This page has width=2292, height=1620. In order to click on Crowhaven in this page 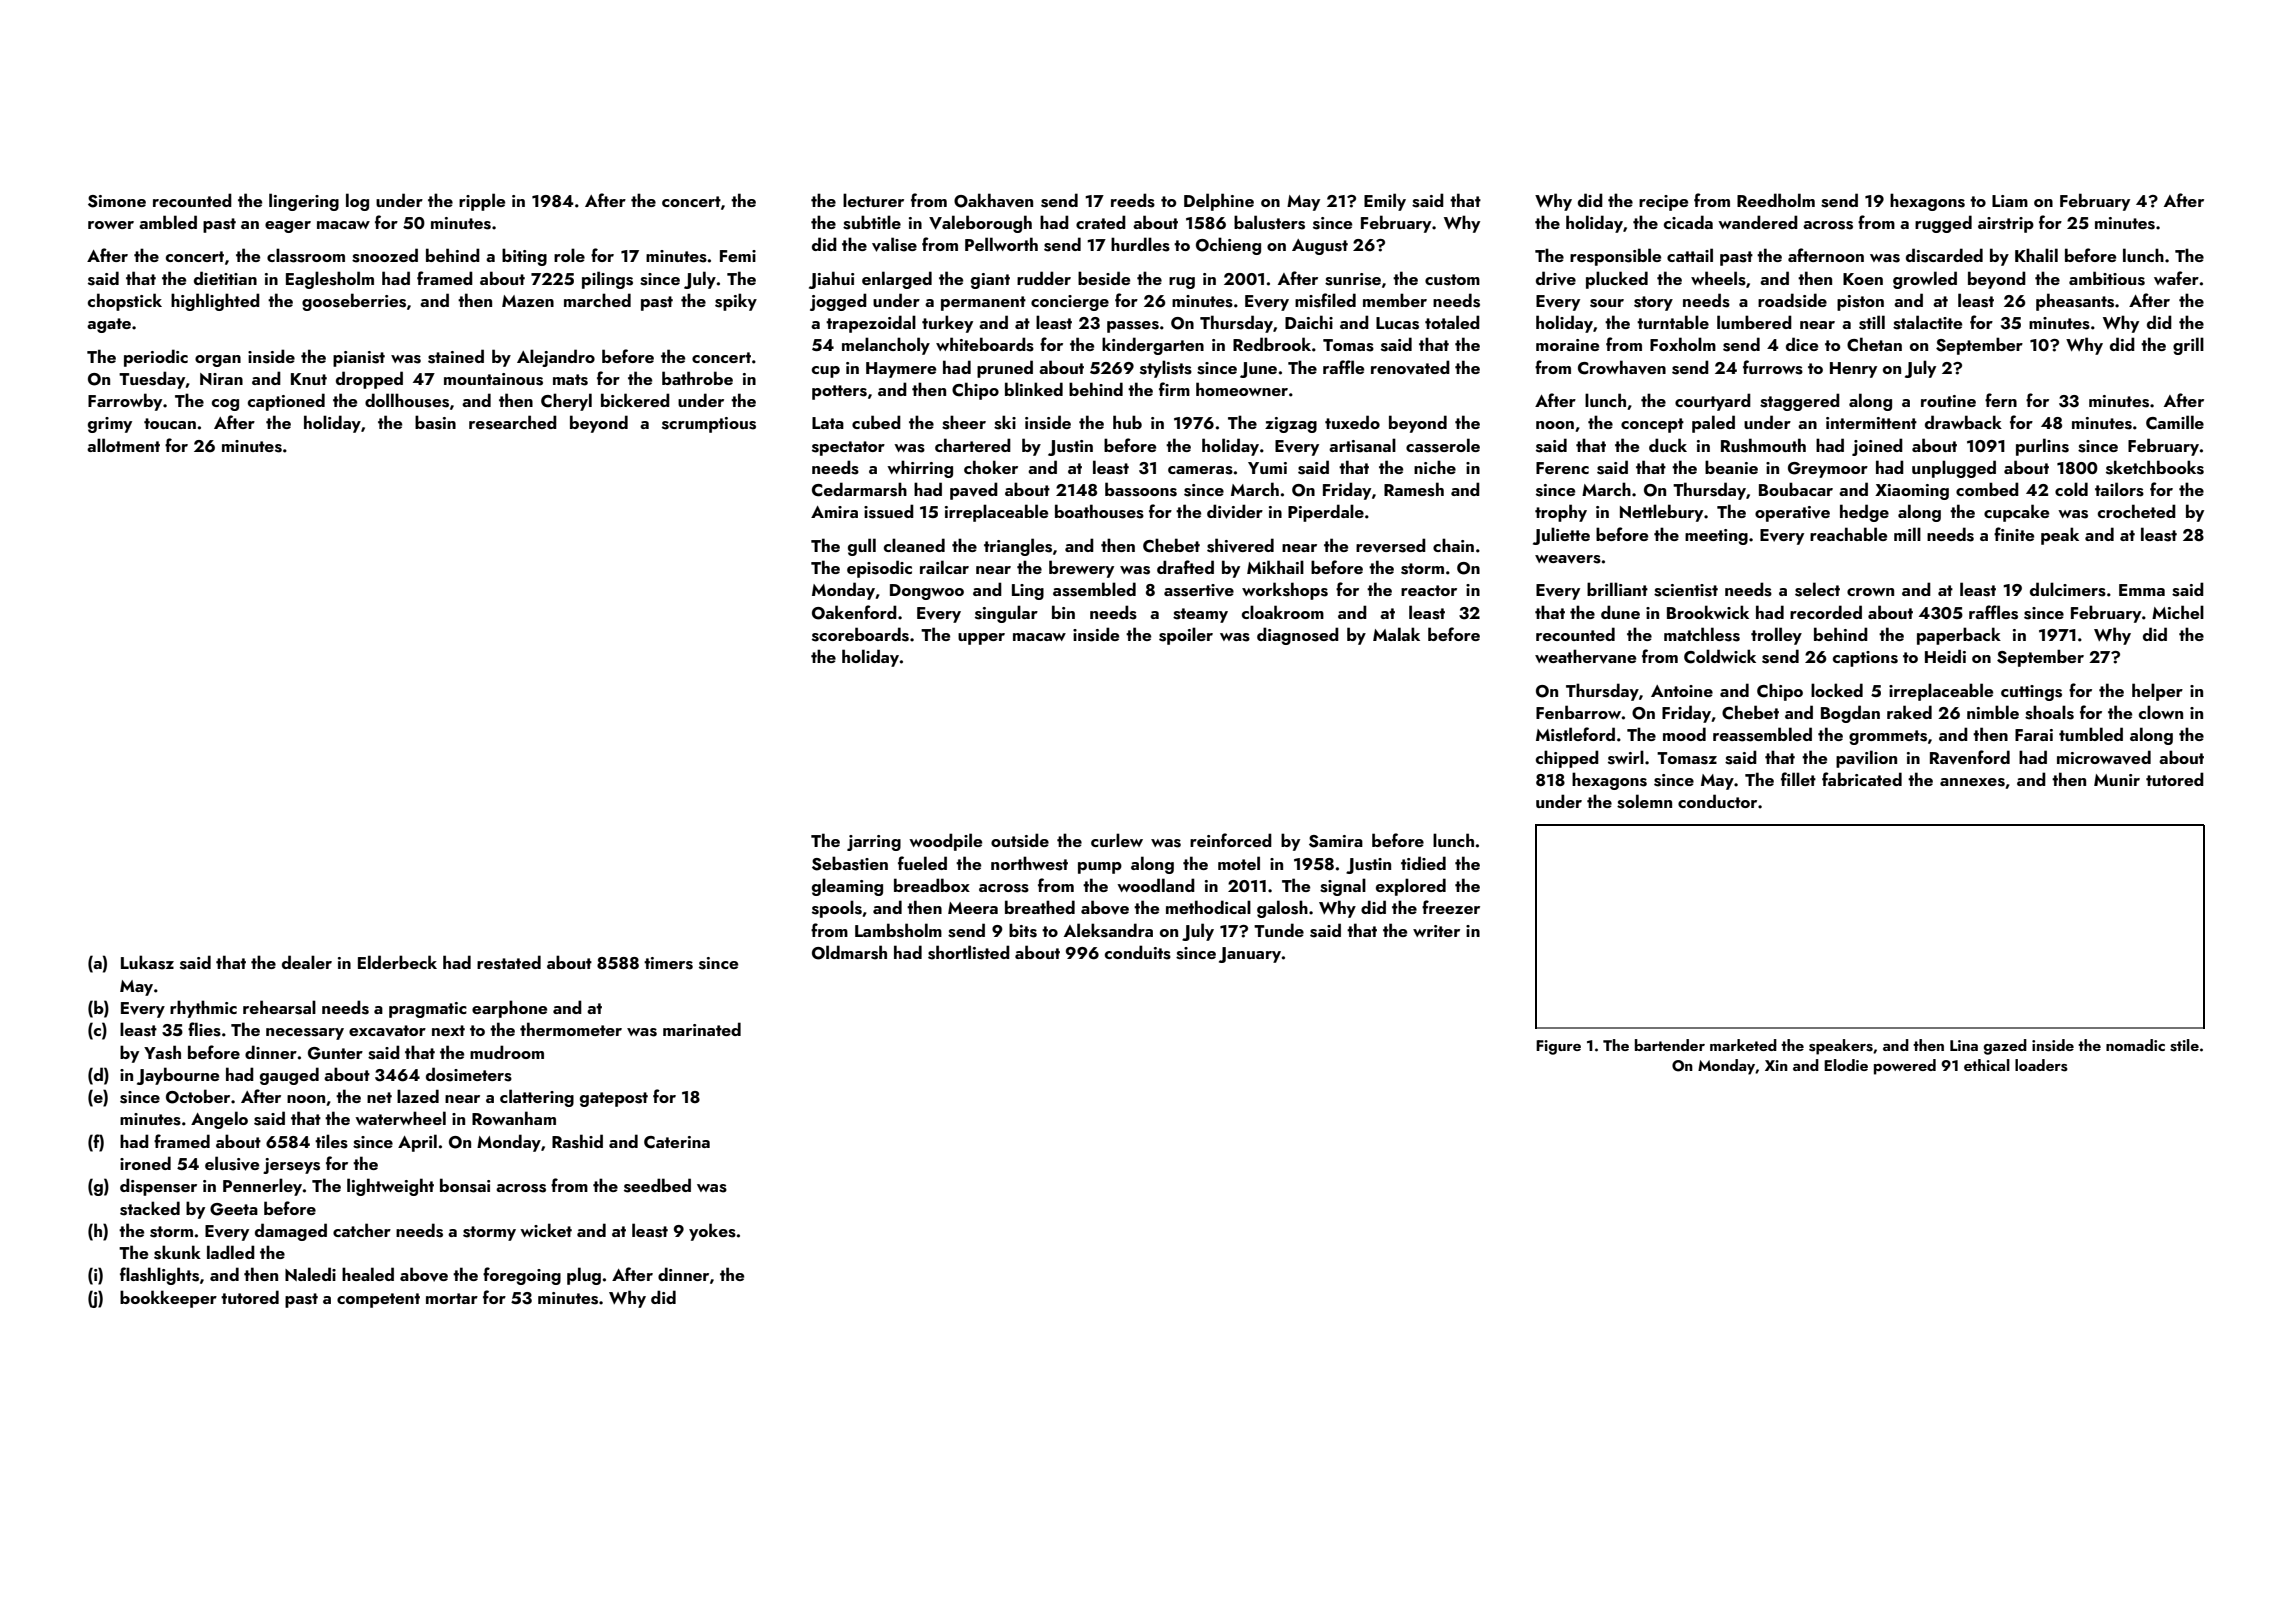, I will do `click(1622, 367)`.
